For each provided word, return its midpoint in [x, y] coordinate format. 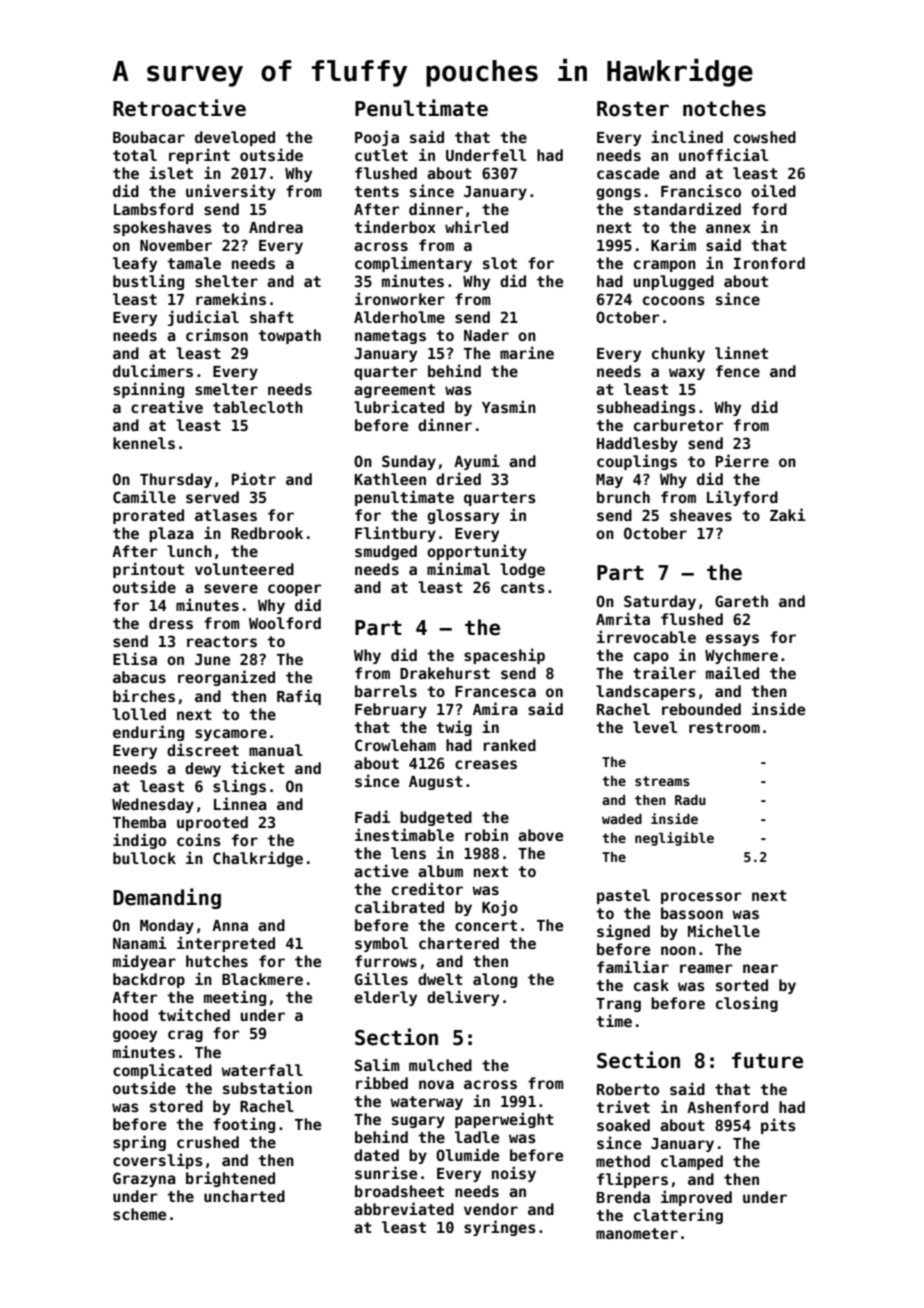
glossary [463, 516]
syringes [500, 1228]
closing [747, 1004]
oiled [773, 190]
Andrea [276, 227]
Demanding [167, 898]
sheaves [701, 515]
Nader [486, 335]
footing [244, 1125]
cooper [295, 590]
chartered [459, 943]
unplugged [674, 282]
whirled [476, 226]
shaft [272, 317]
